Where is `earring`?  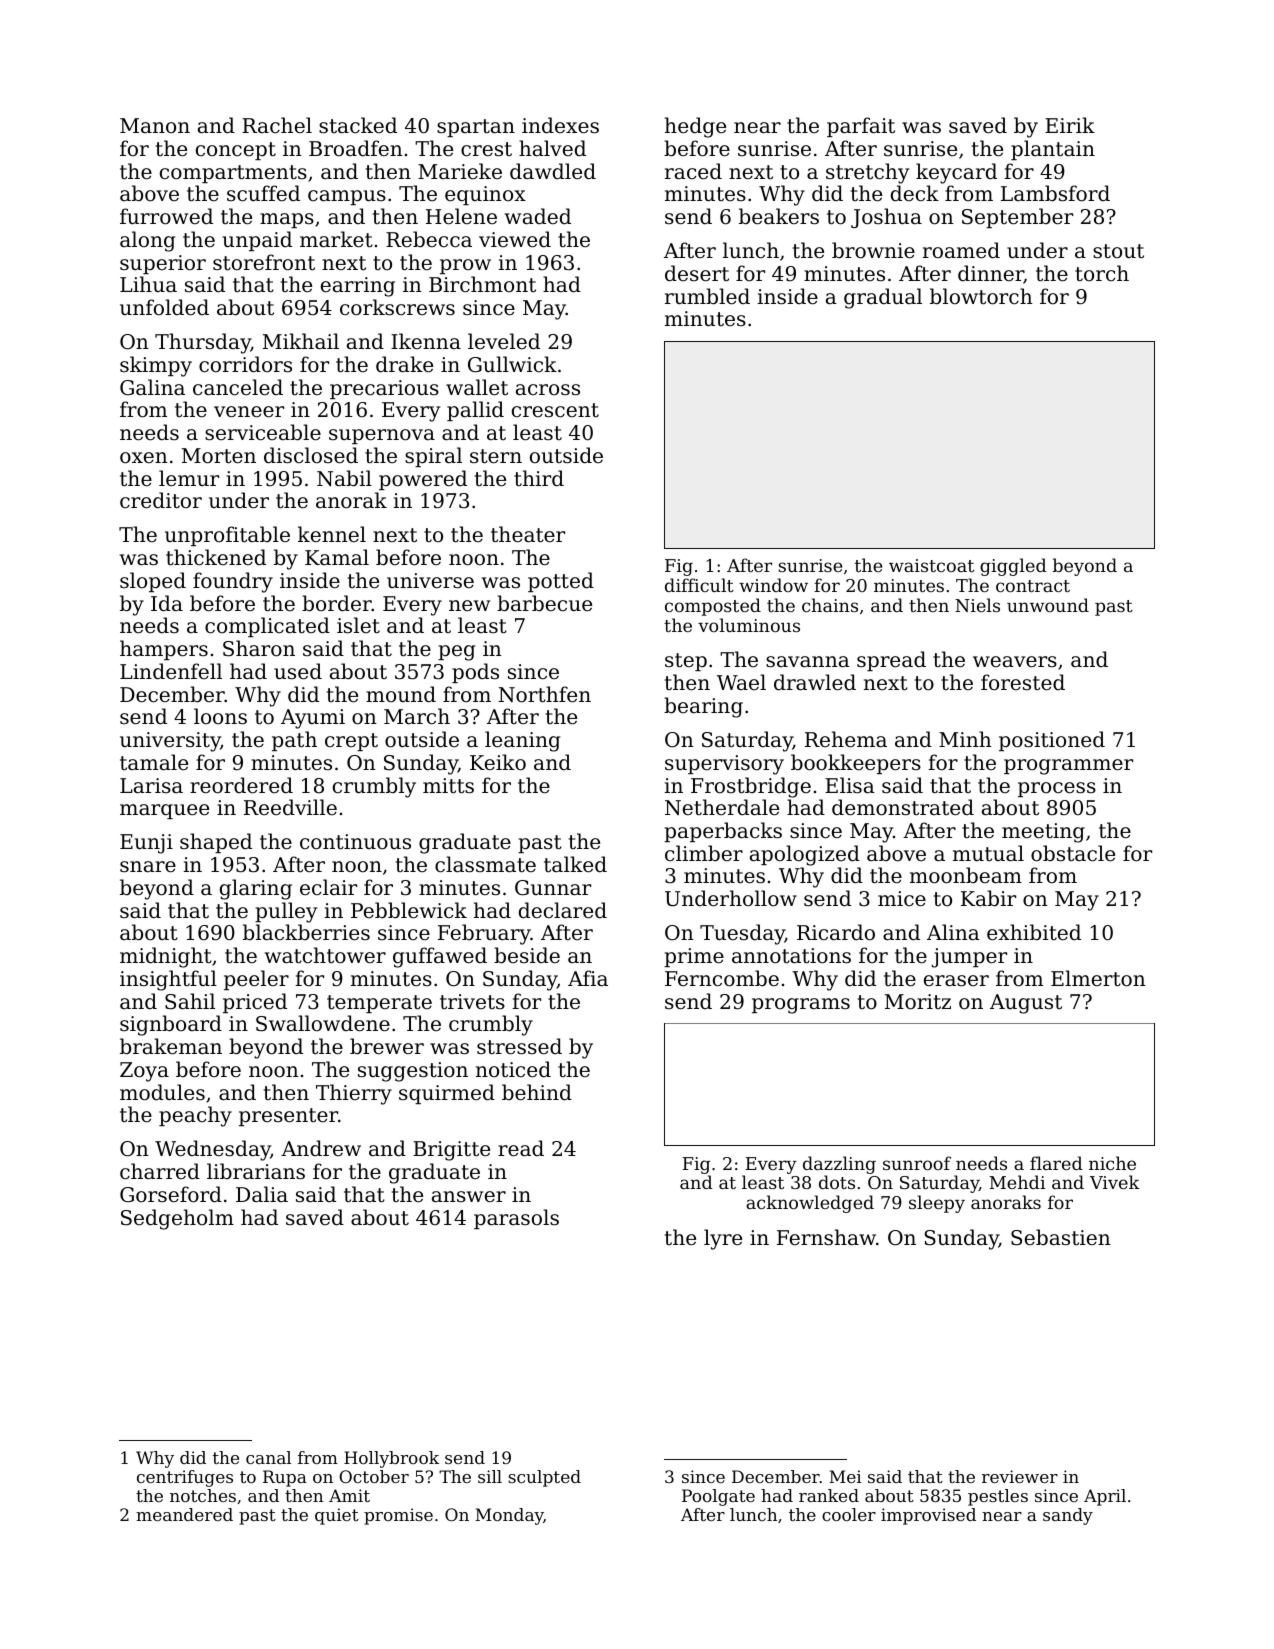
earring is located at coordinates (358, 287).
